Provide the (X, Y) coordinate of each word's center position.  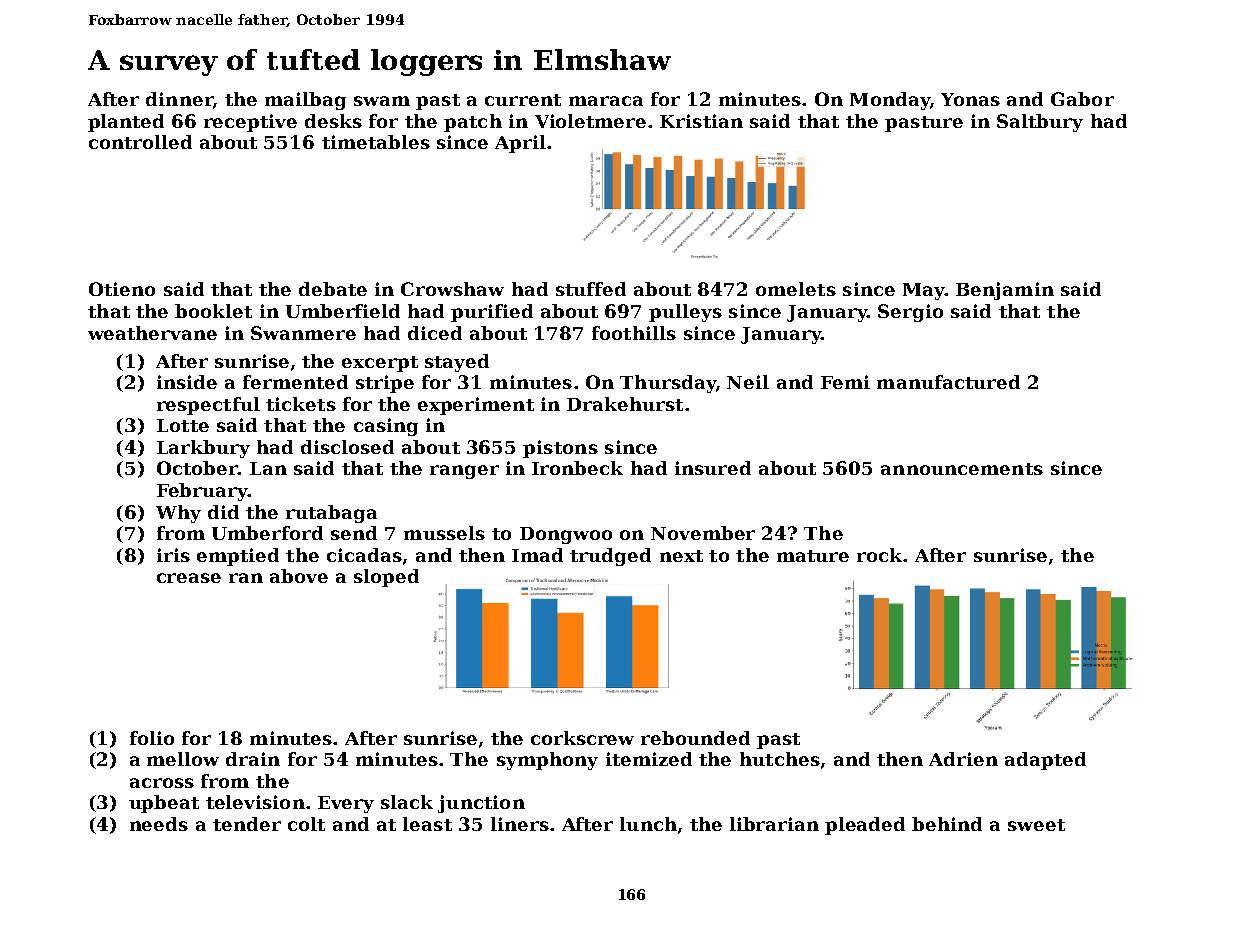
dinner (179, 99)
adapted (1045, 761)
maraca (606, 101)
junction (481, 804)
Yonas (970, 99)
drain (253, 759)
